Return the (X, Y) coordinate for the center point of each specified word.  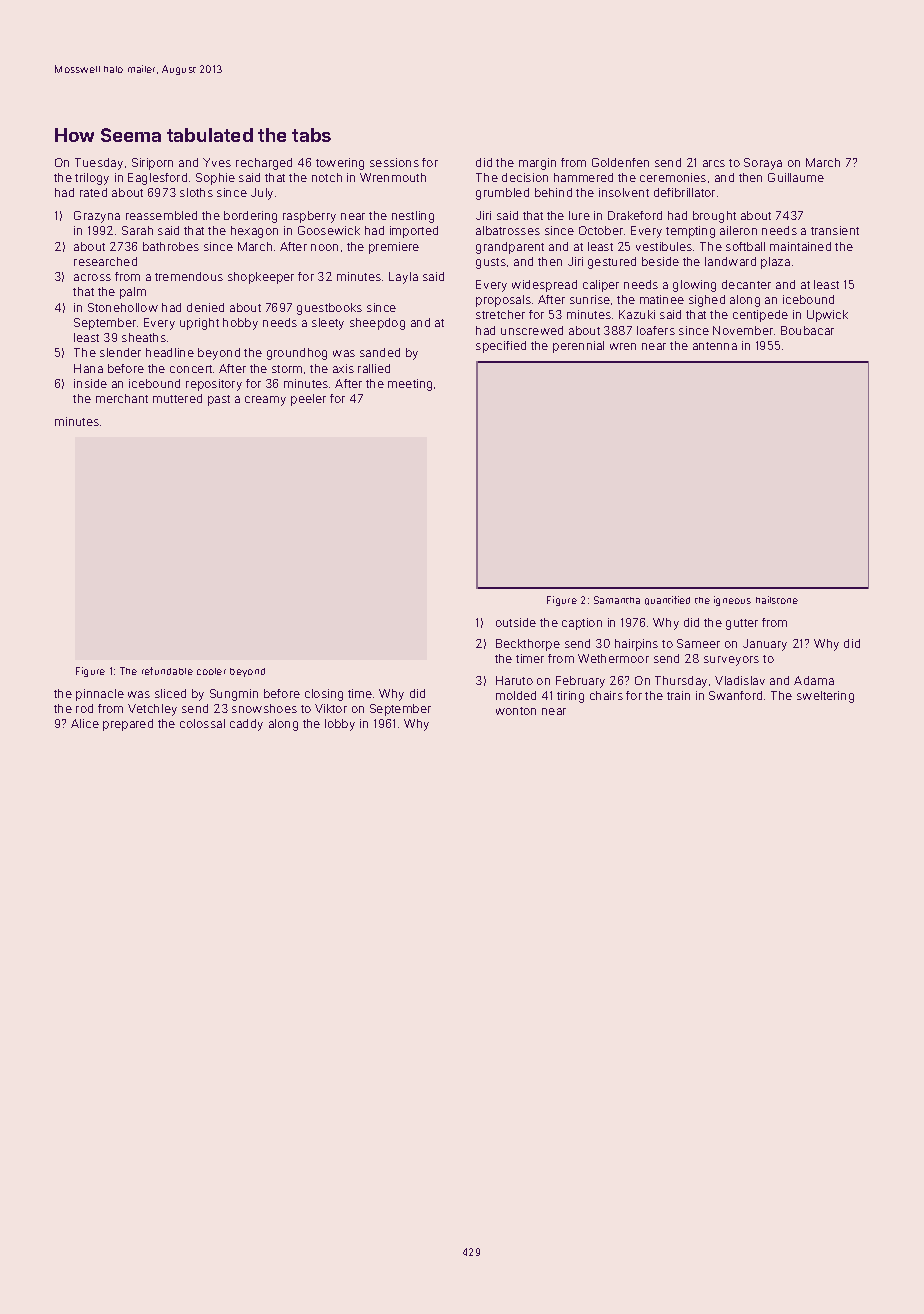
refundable (167, 671)
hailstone (777, 600)
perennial (578, 347)
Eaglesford (157, 179)
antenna (715, 346)
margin (537, 164)
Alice (85, 723)
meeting (410, 385)
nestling (413, 217)
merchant (122, 398)
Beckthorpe (528, 645)
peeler (308, 400)
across (92, 277)
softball (745, 246)
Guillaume (796, 177)
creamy (265, 401)
